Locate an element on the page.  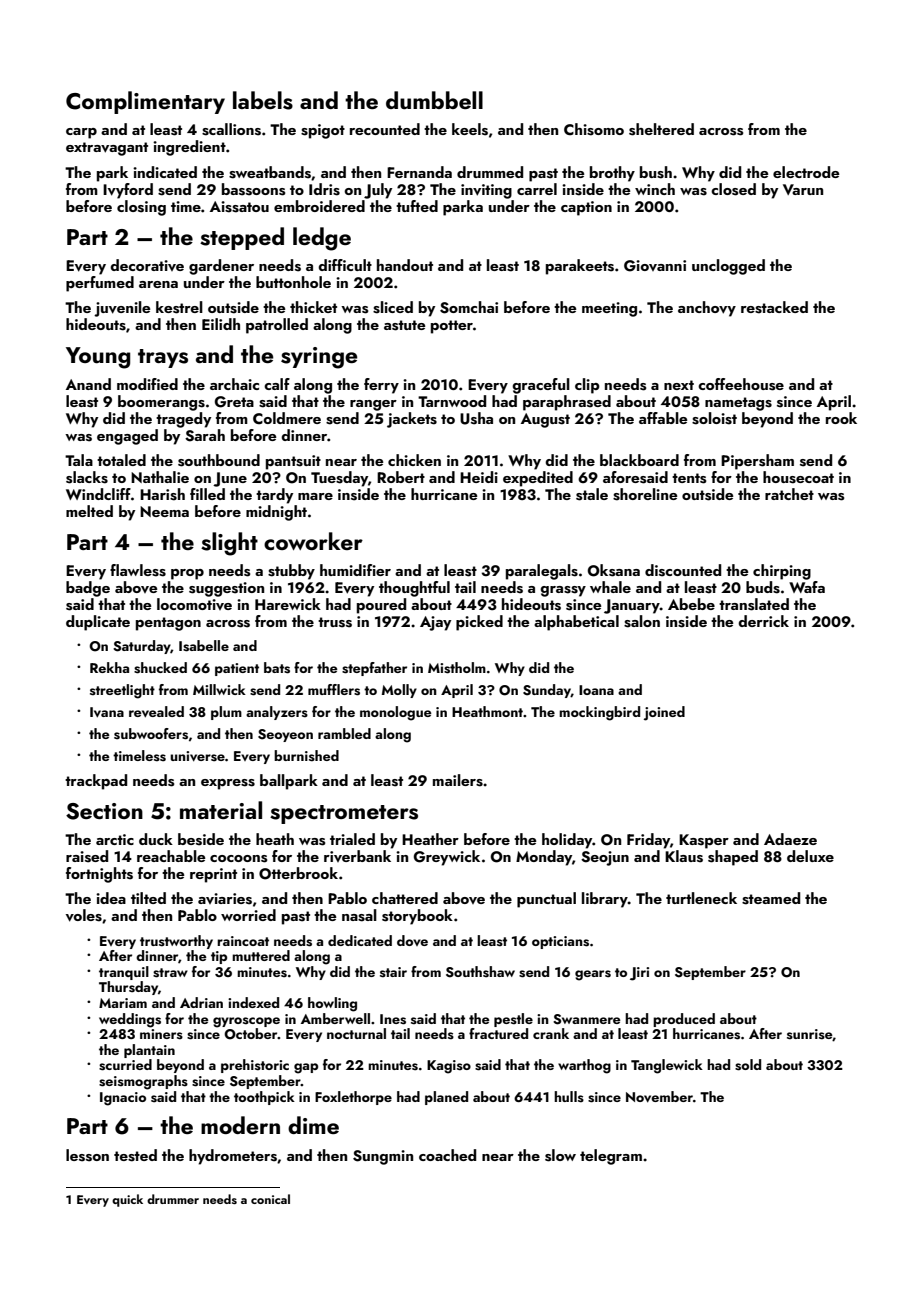
duck is located at coordinates (156, 839).
